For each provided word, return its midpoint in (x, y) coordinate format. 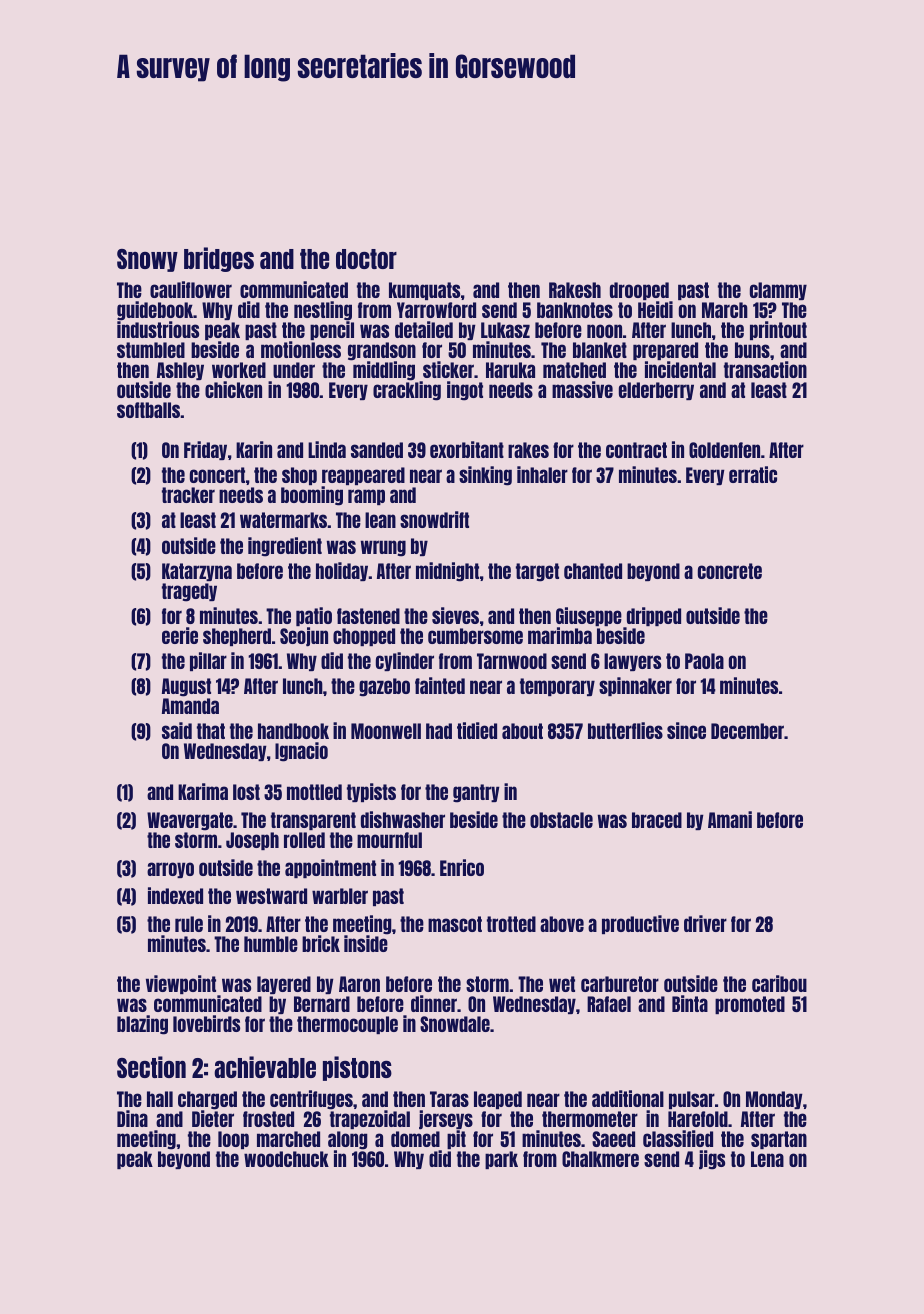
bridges (219, 259)
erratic (753, 474)
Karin (254, 449)
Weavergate (190, 821)
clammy (778, 291)
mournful (389, 840)
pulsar (692, 1100)
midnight (447, 572)
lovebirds (206, 1023)
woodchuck (286, 1159)
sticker (448, 369)
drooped (639, 291)
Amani (730, 819)
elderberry (656, 391)
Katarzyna (197, 572)
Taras (449, 1099)
